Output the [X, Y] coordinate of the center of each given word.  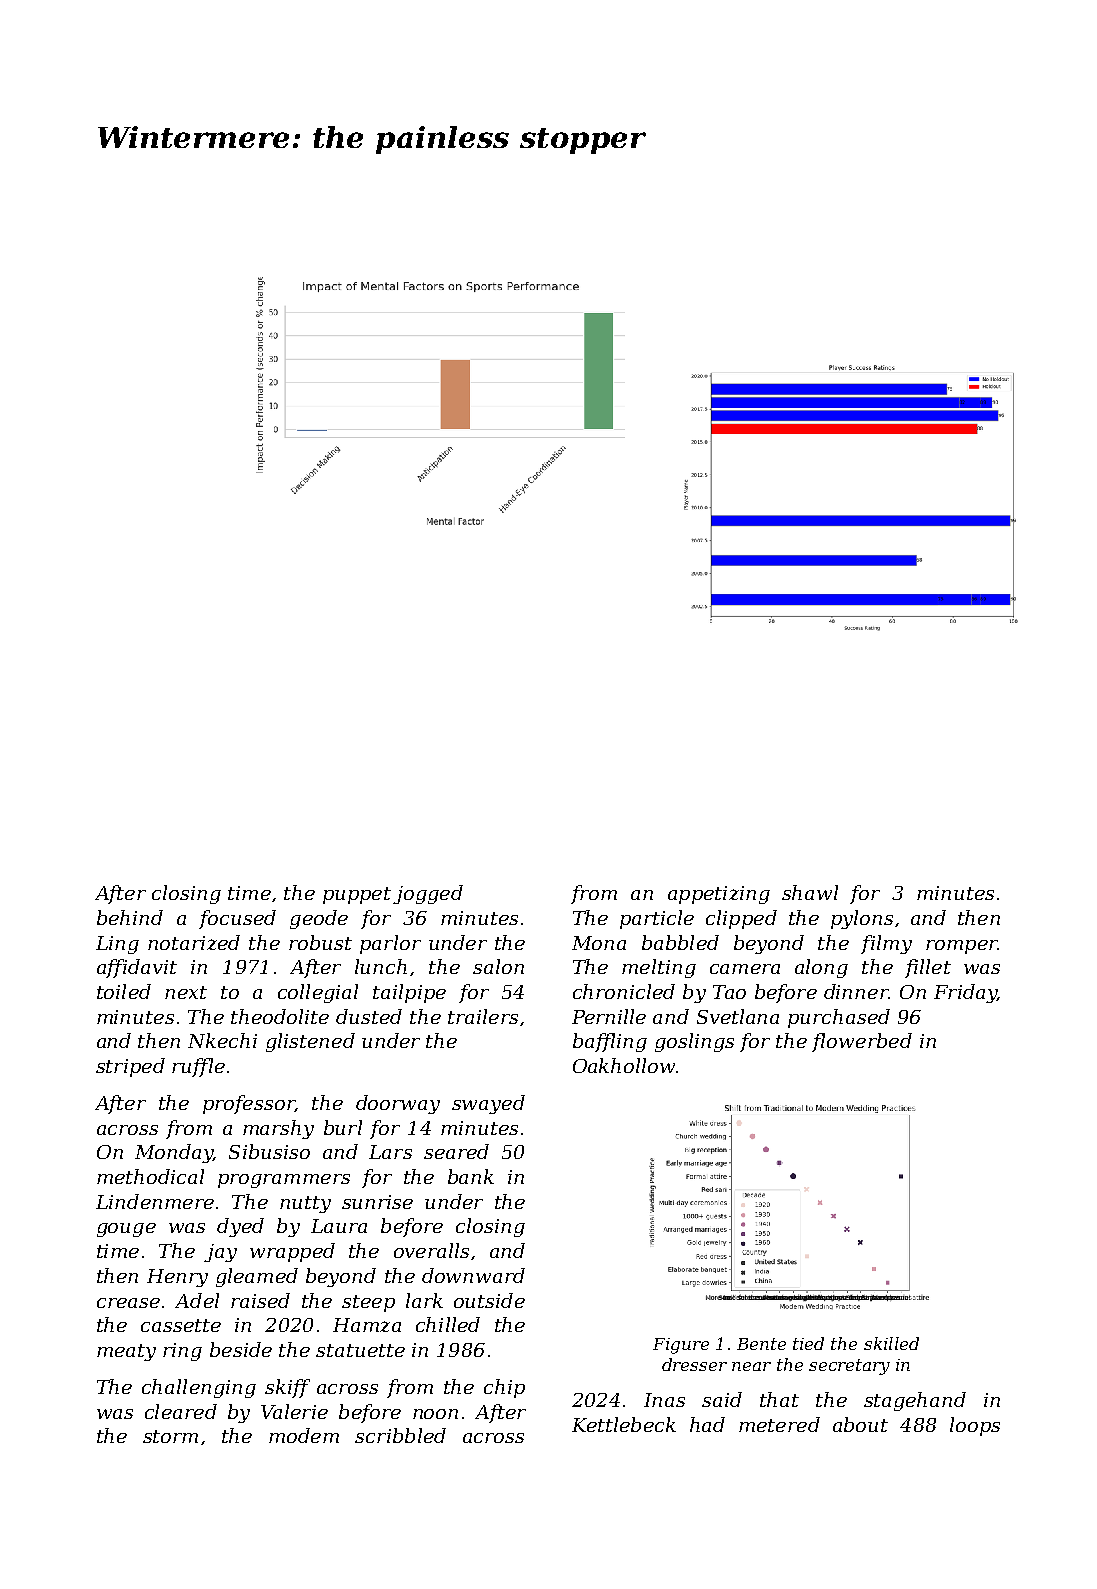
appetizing [719, 895]
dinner [856, 991]
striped [130, 1067]
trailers [483, 1016]
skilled [891, 1343]
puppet [357, 895]
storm [170, 1436]
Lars [390, 1152]
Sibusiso [269, 1151]
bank [471, 1176]
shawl [810, 892]
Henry [177, 1278]
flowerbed [862, 1042]
